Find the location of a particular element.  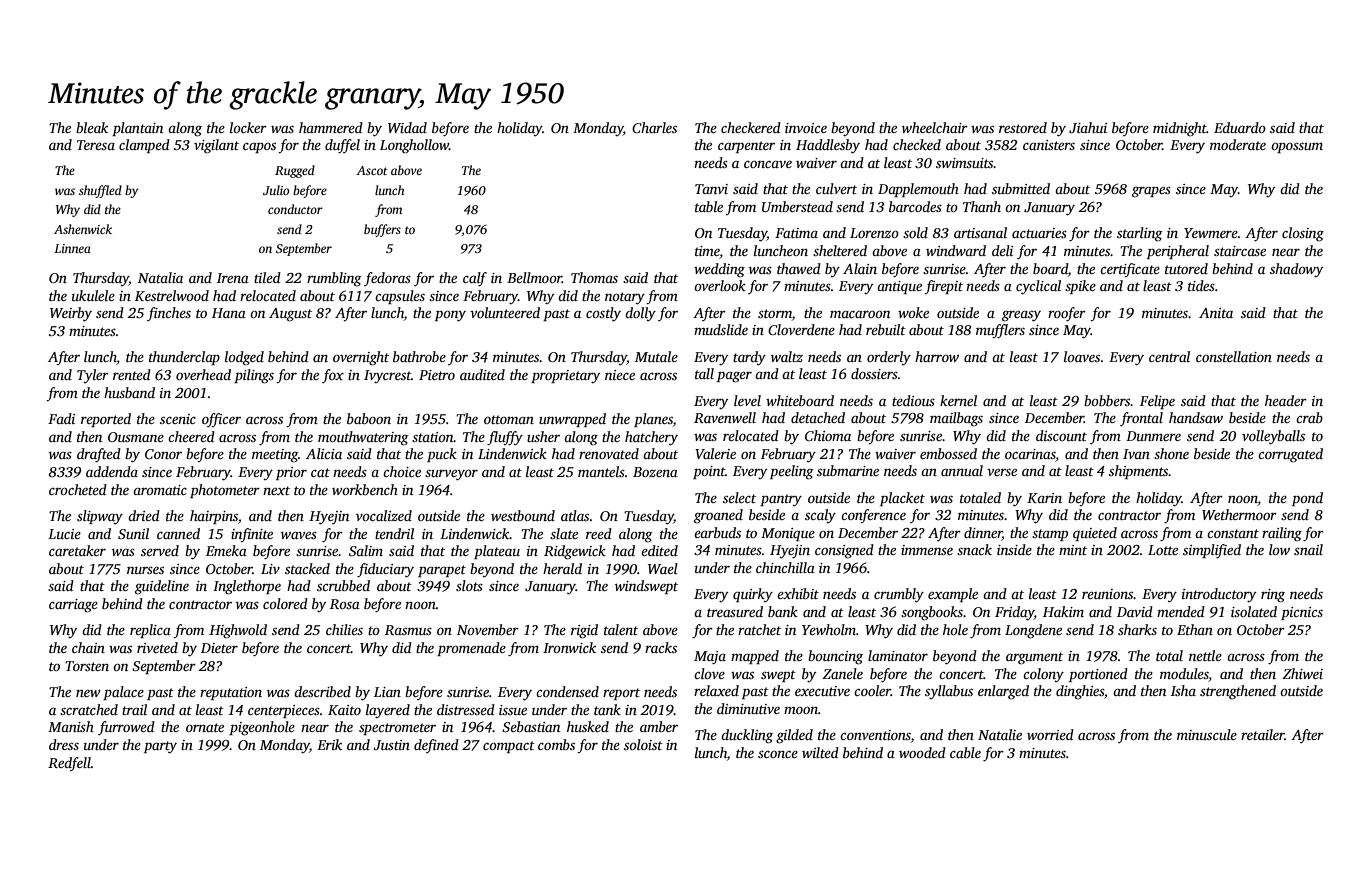

soloist is located at coordinates (643, 744).
